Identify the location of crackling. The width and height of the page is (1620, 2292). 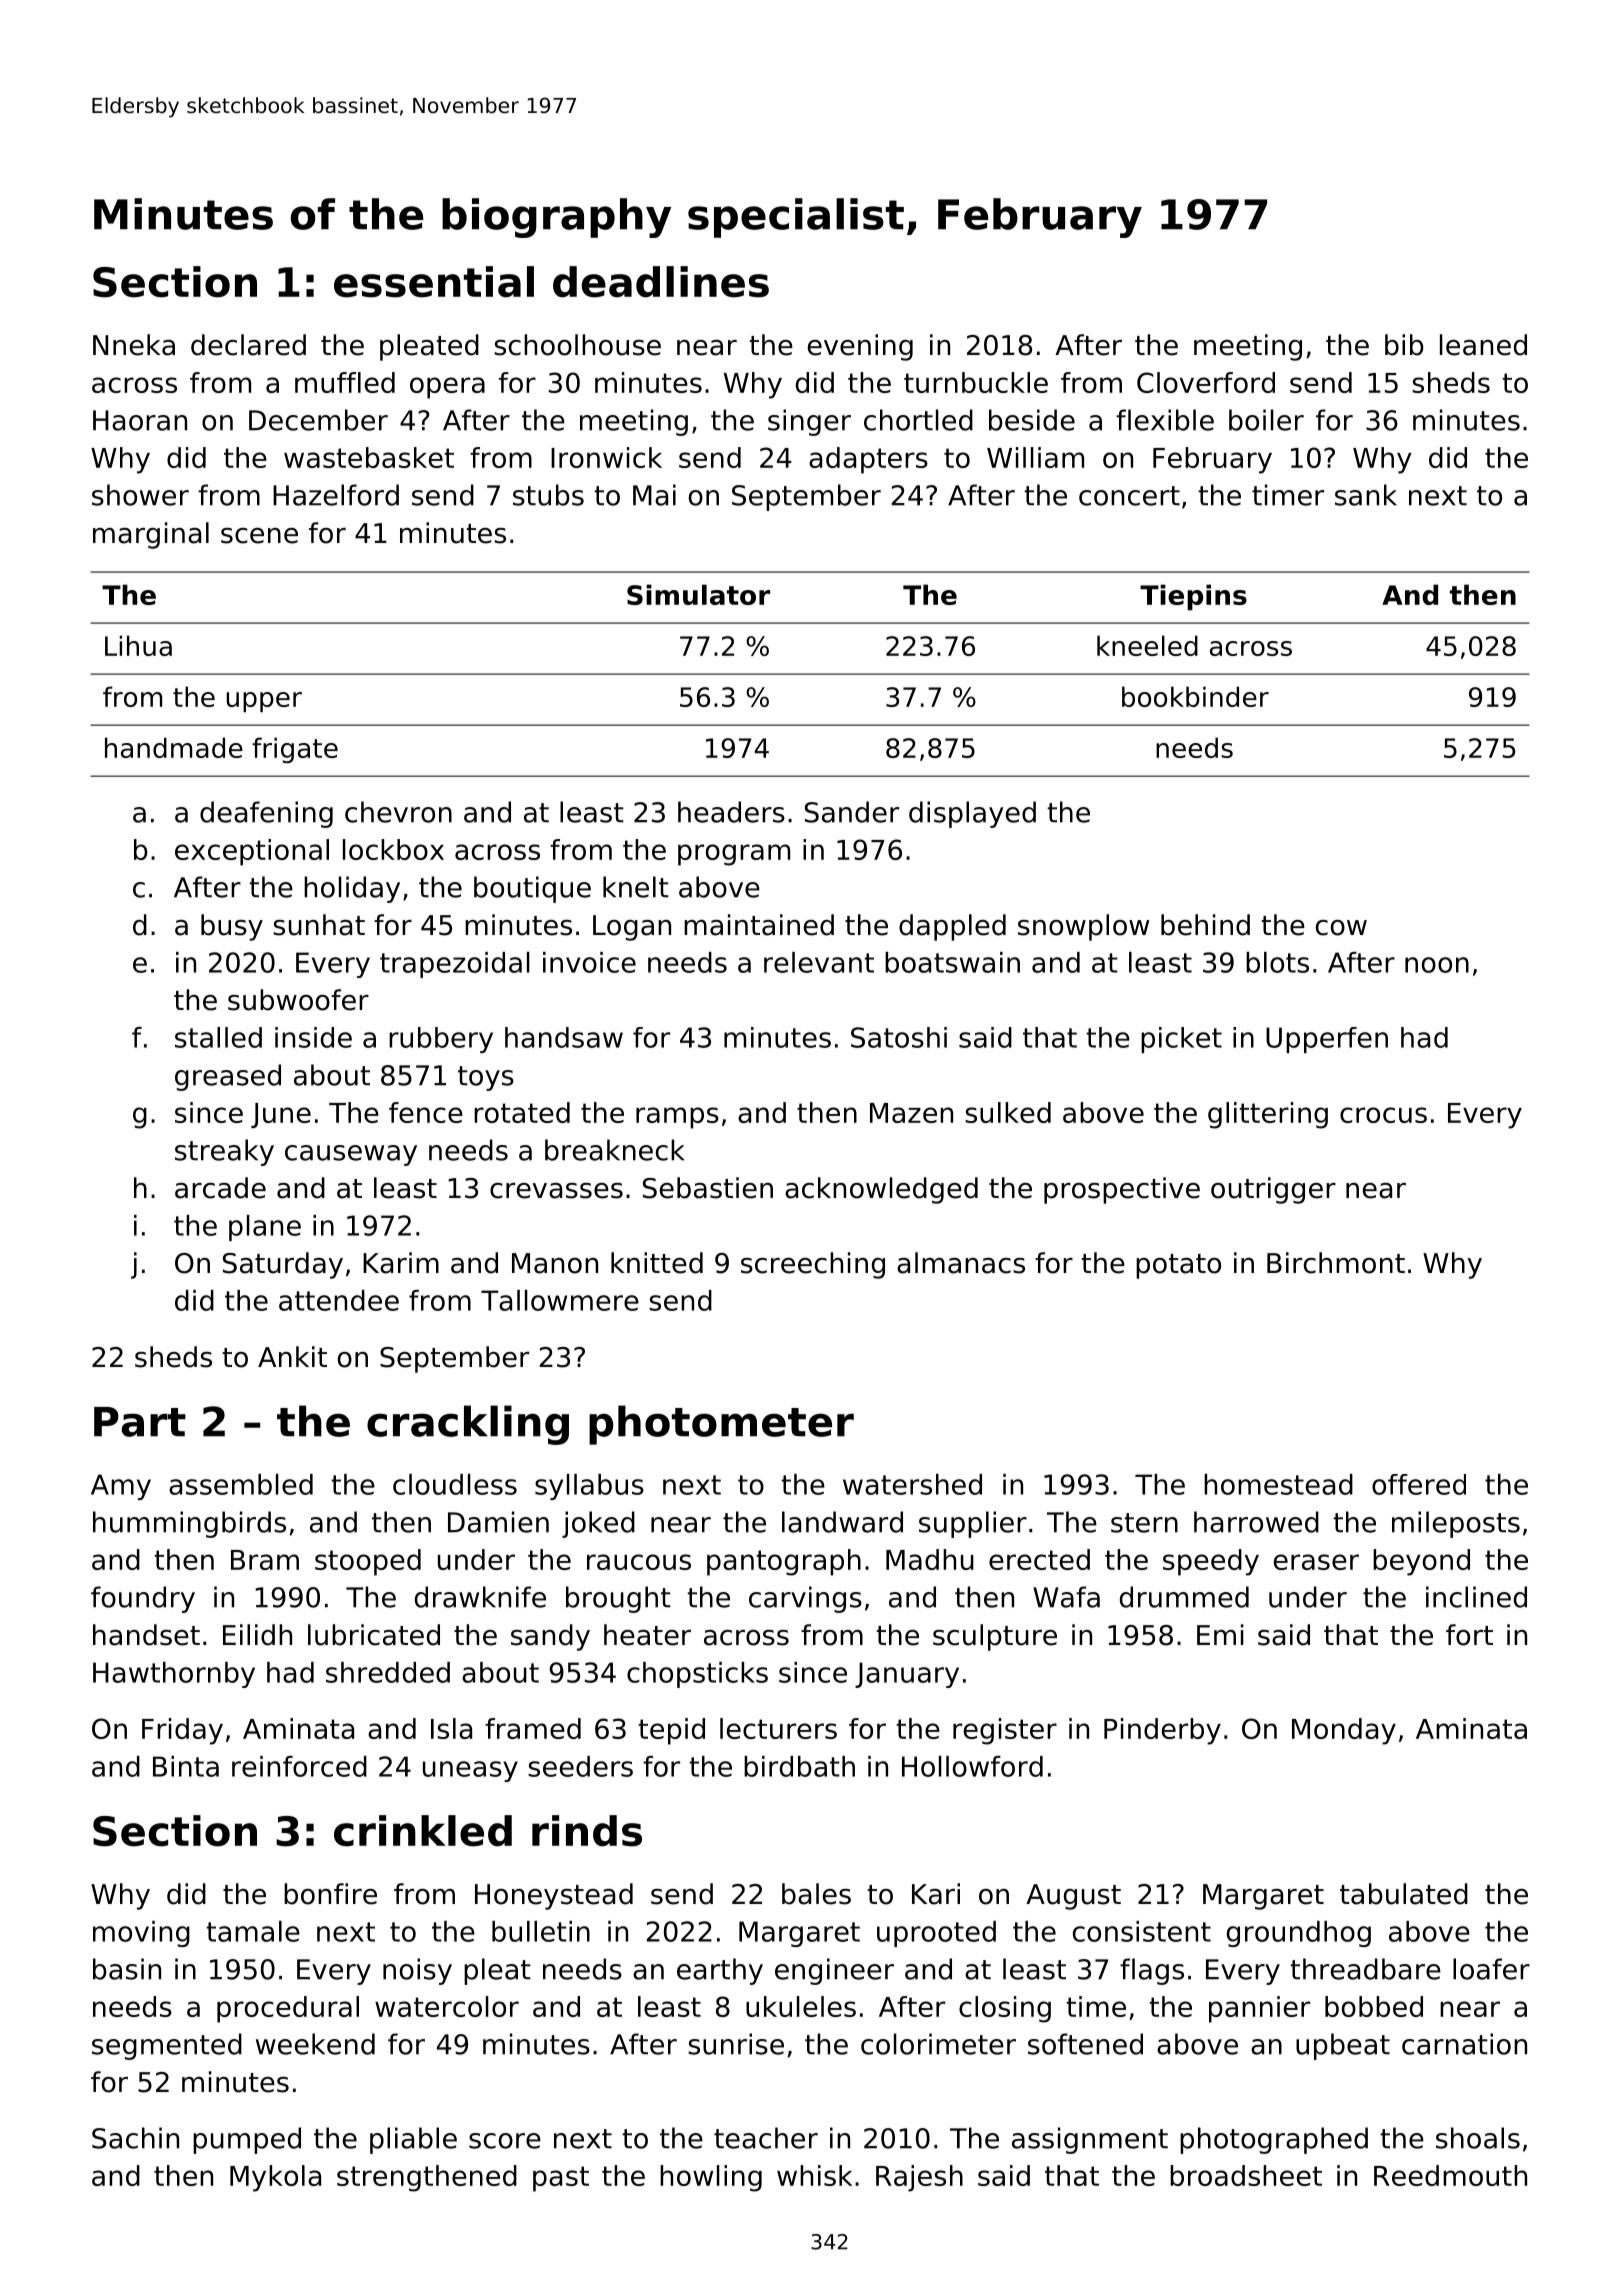
(468, 1425).
